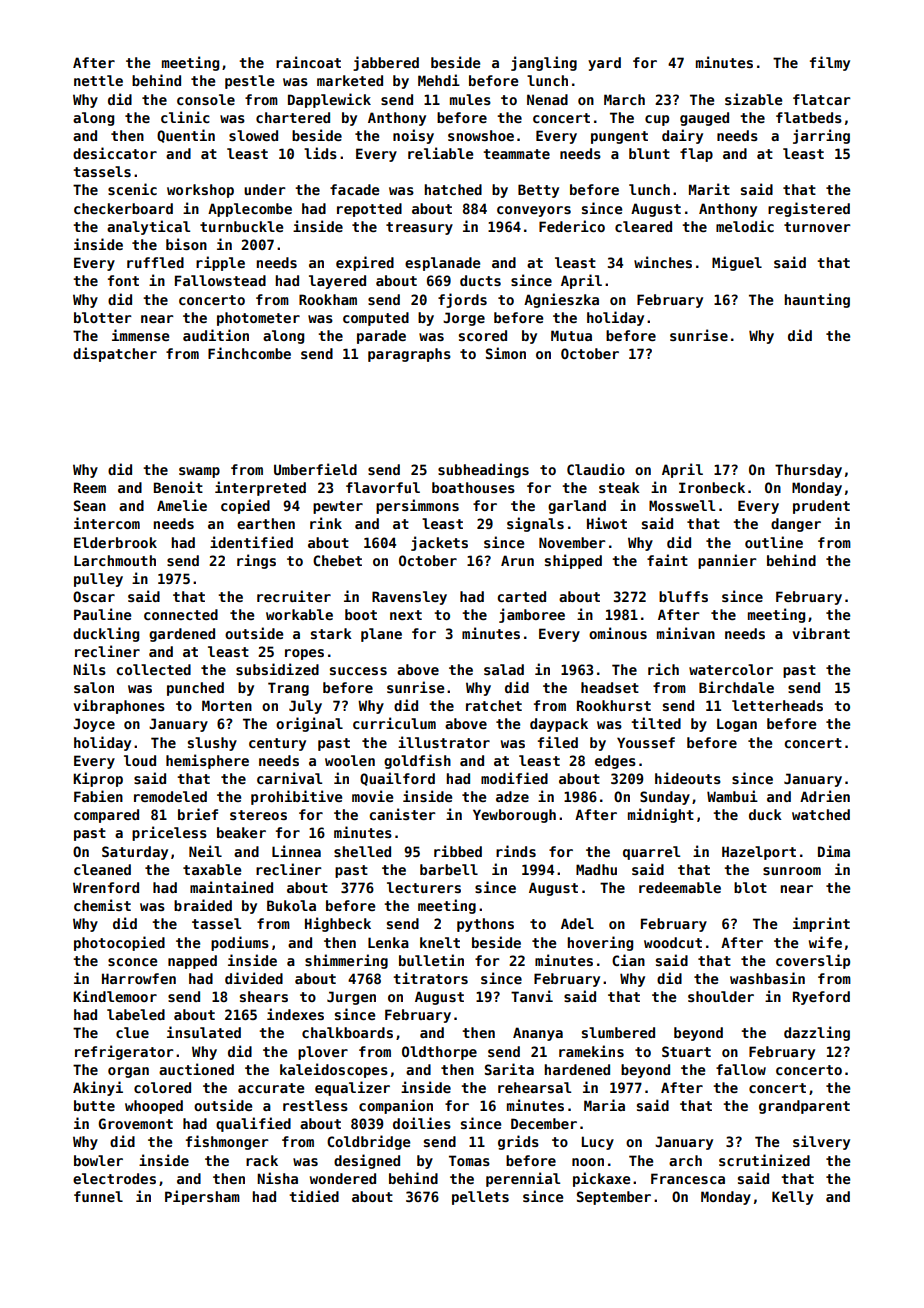 The width and height of the screenshot is (924, 1308). What do you see at coordinates (98, 1196) in the screenshot?
I see `funnel` at bounding box center [98, 1196].
